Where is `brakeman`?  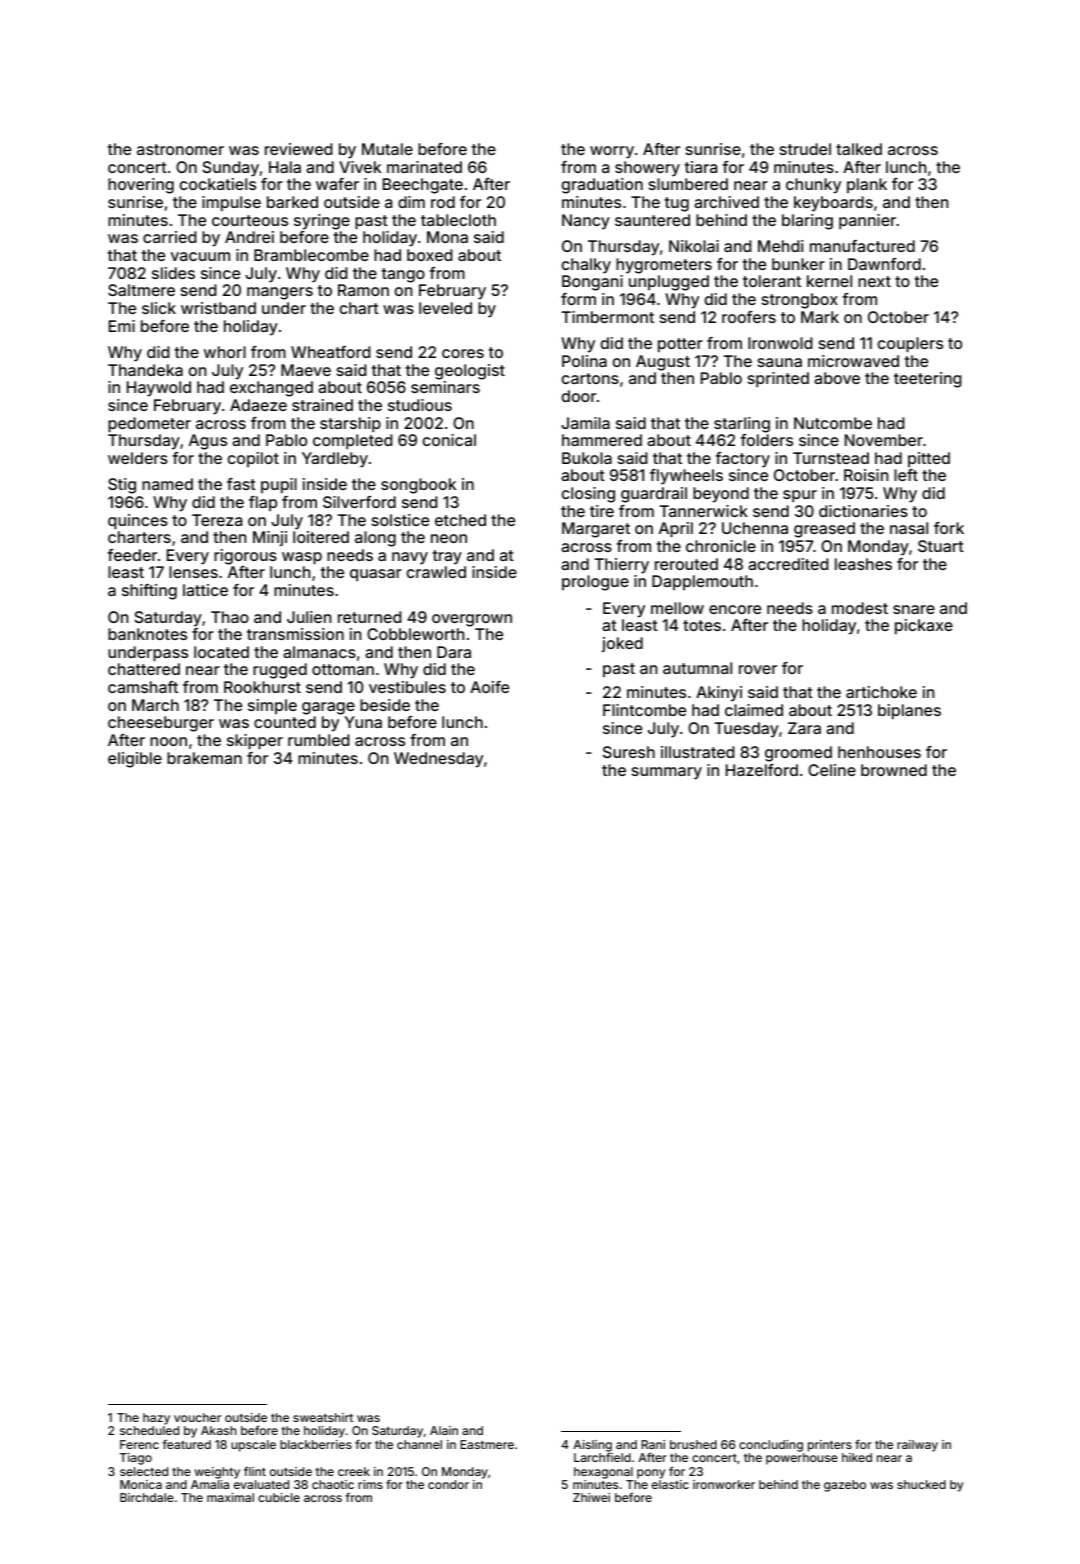 brakeman is located at coordinates (204, 758).
